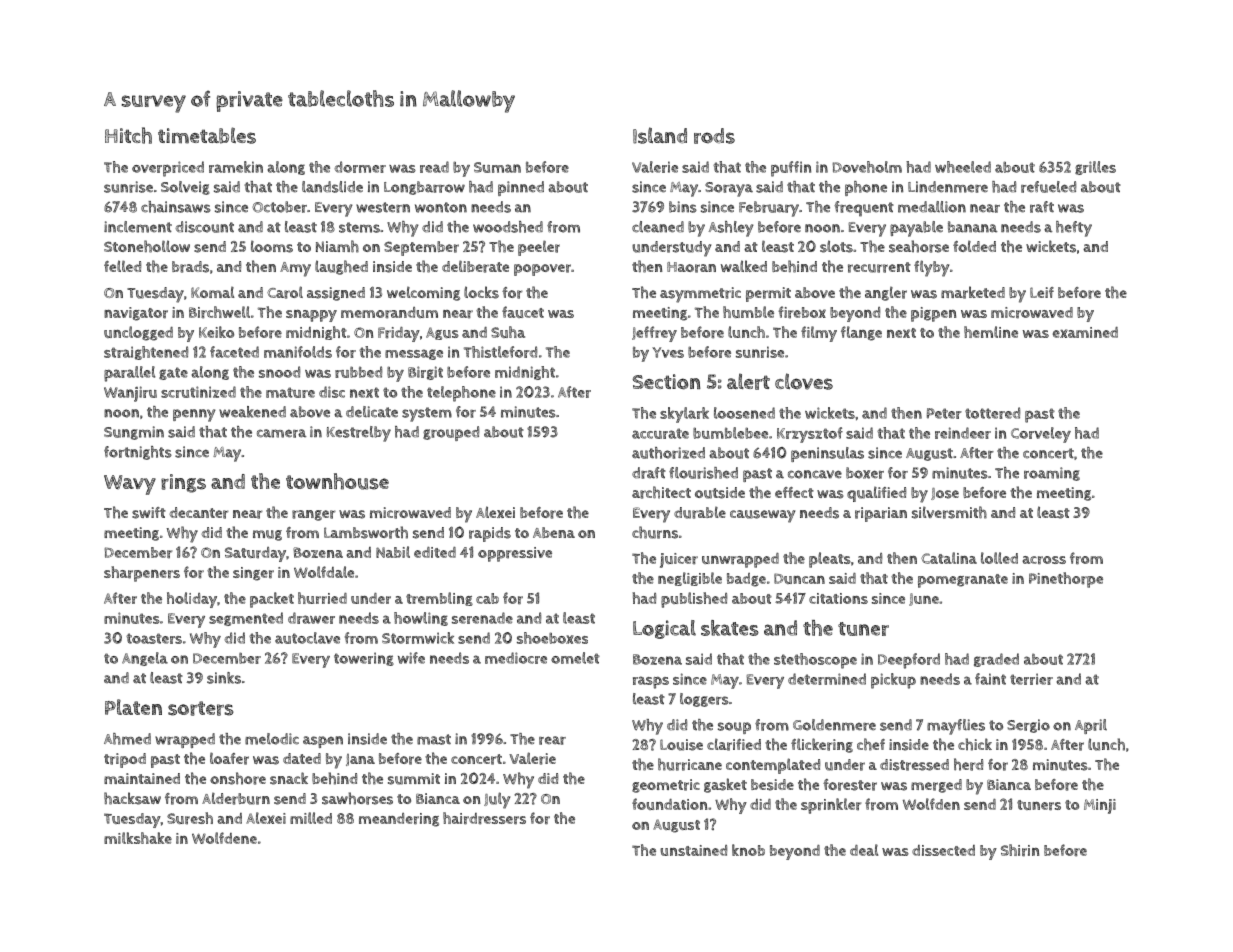  What do you see at coordinates (683, 207) in the screenshot?
I see `bins` at bounding box center [683, 207].
